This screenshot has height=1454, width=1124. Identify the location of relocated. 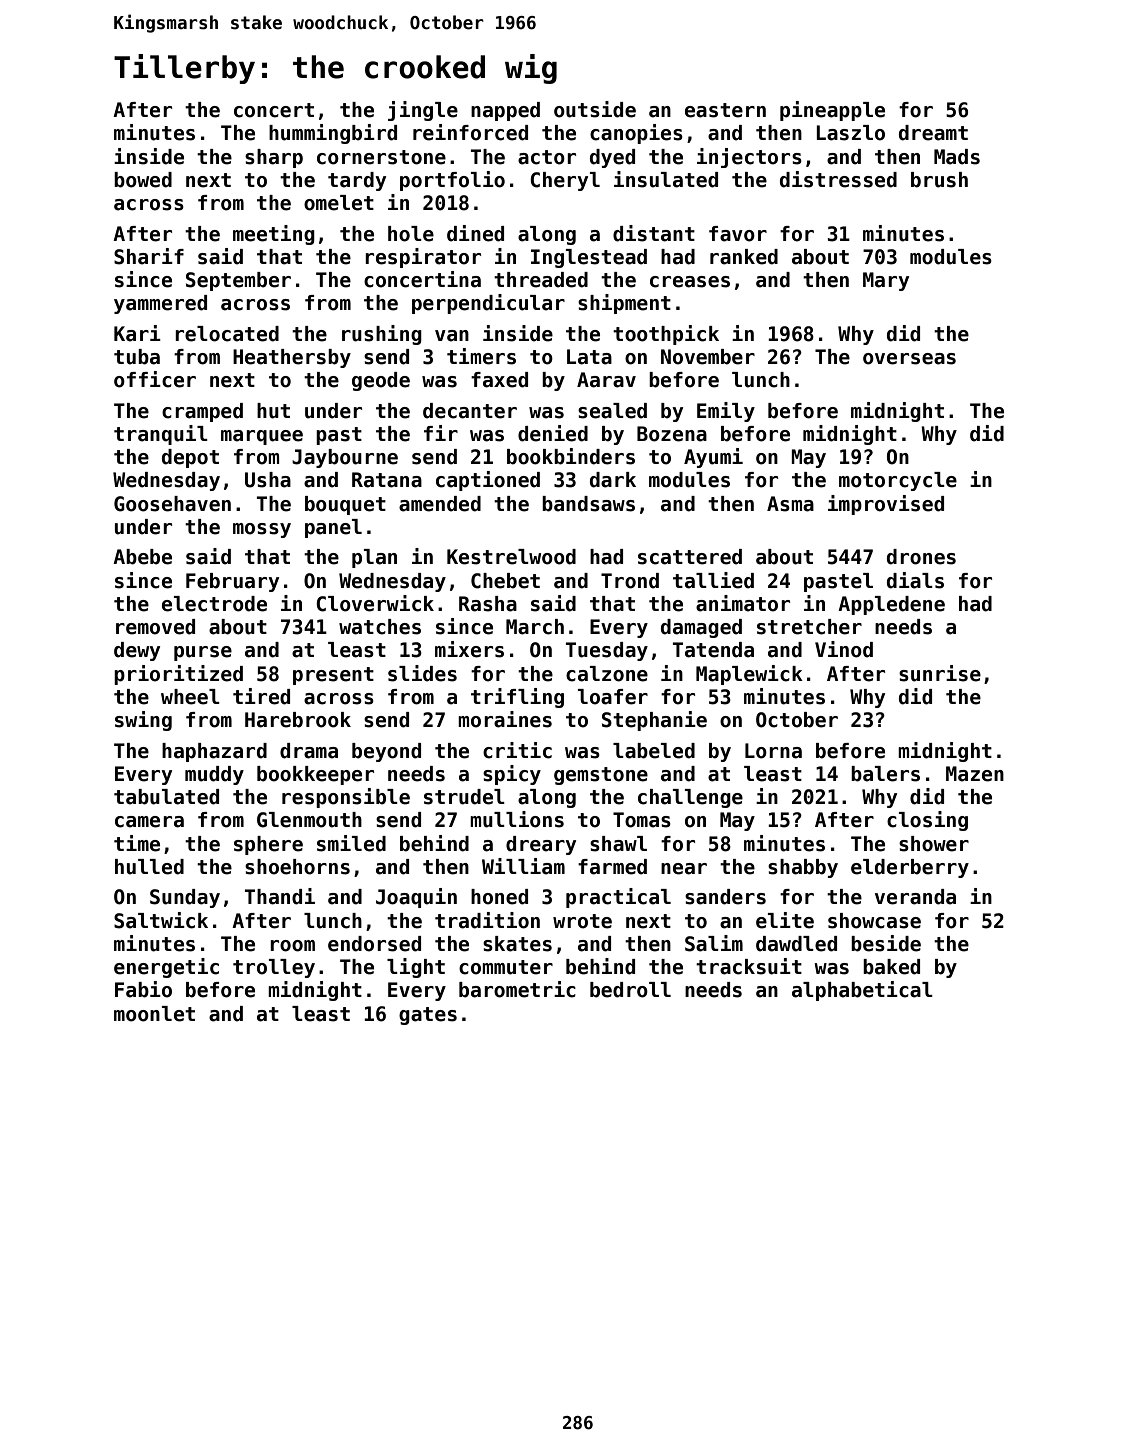
(227, 334).
